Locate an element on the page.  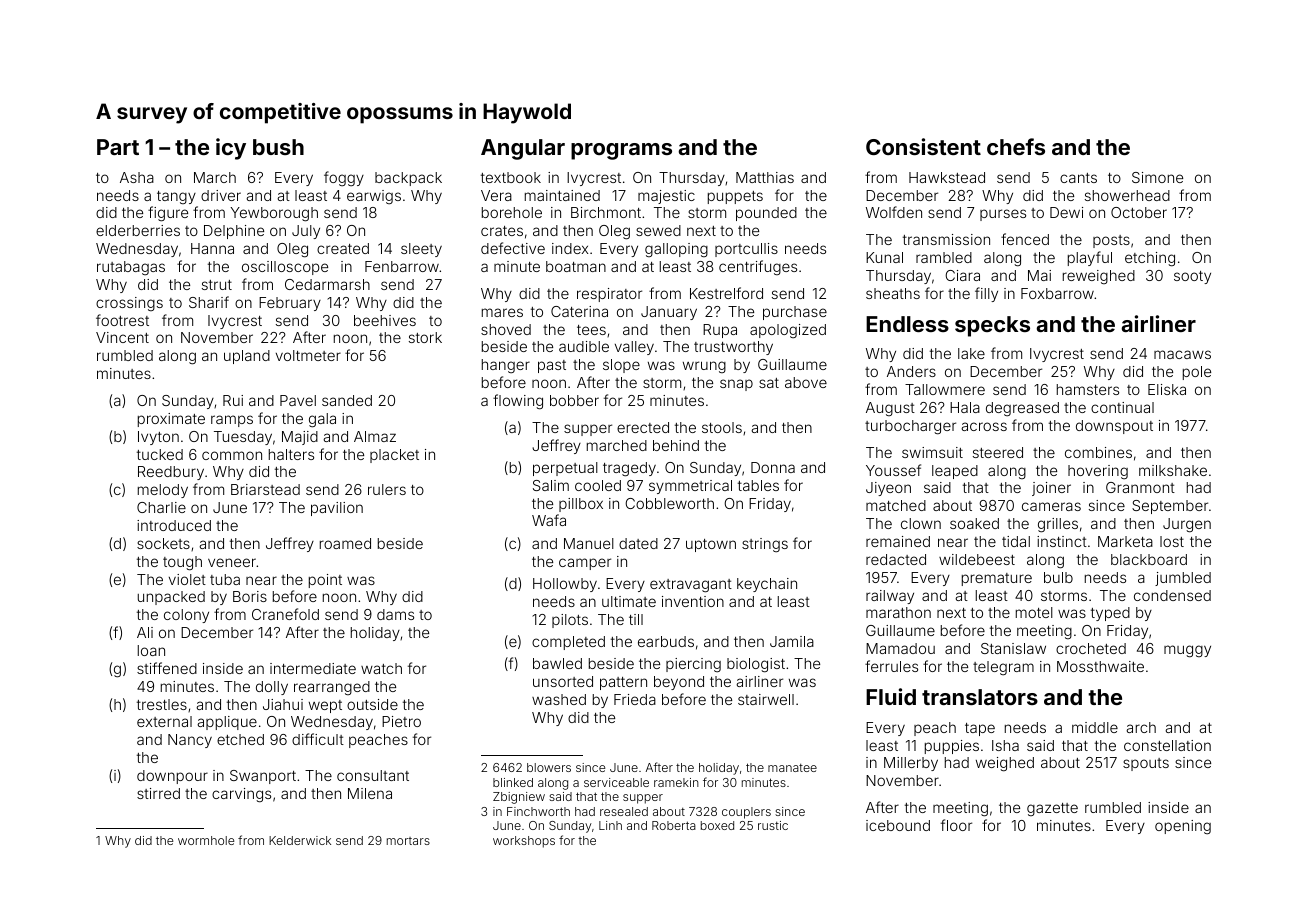
bush is located at coordinates (278, 147).
